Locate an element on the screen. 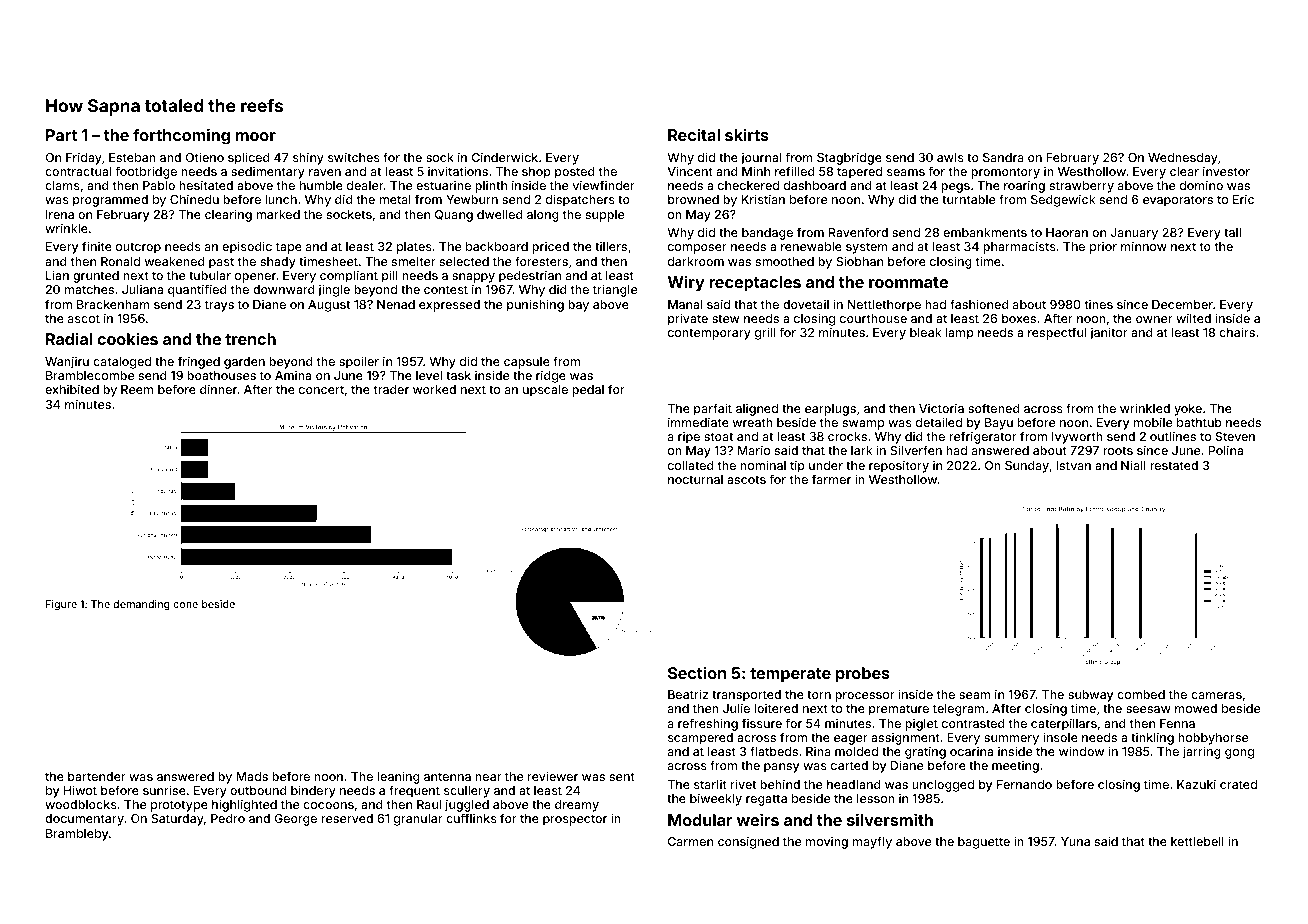 The height and width of the screenshot is (924, 1308). contractual is located at coordinates (78, 171).
